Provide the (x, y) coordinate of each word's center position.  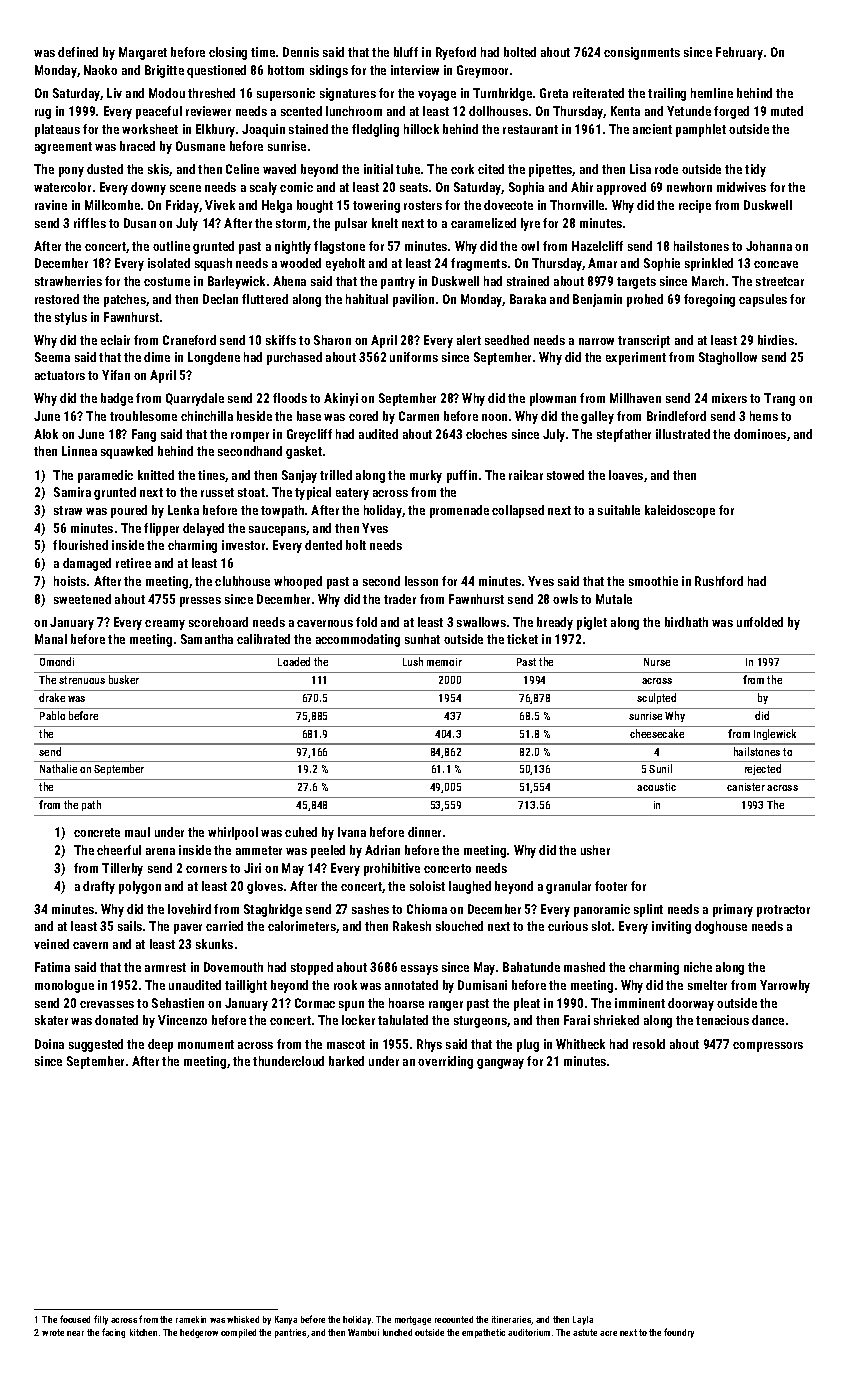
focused (75, 1319)
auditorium (529, 1332)
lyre (530, 224)
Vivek (220, 205)
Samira (72, 492)
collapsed (518, 511)
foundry (679, 1333)
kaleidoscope (680, 511)
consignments (642, 53)
